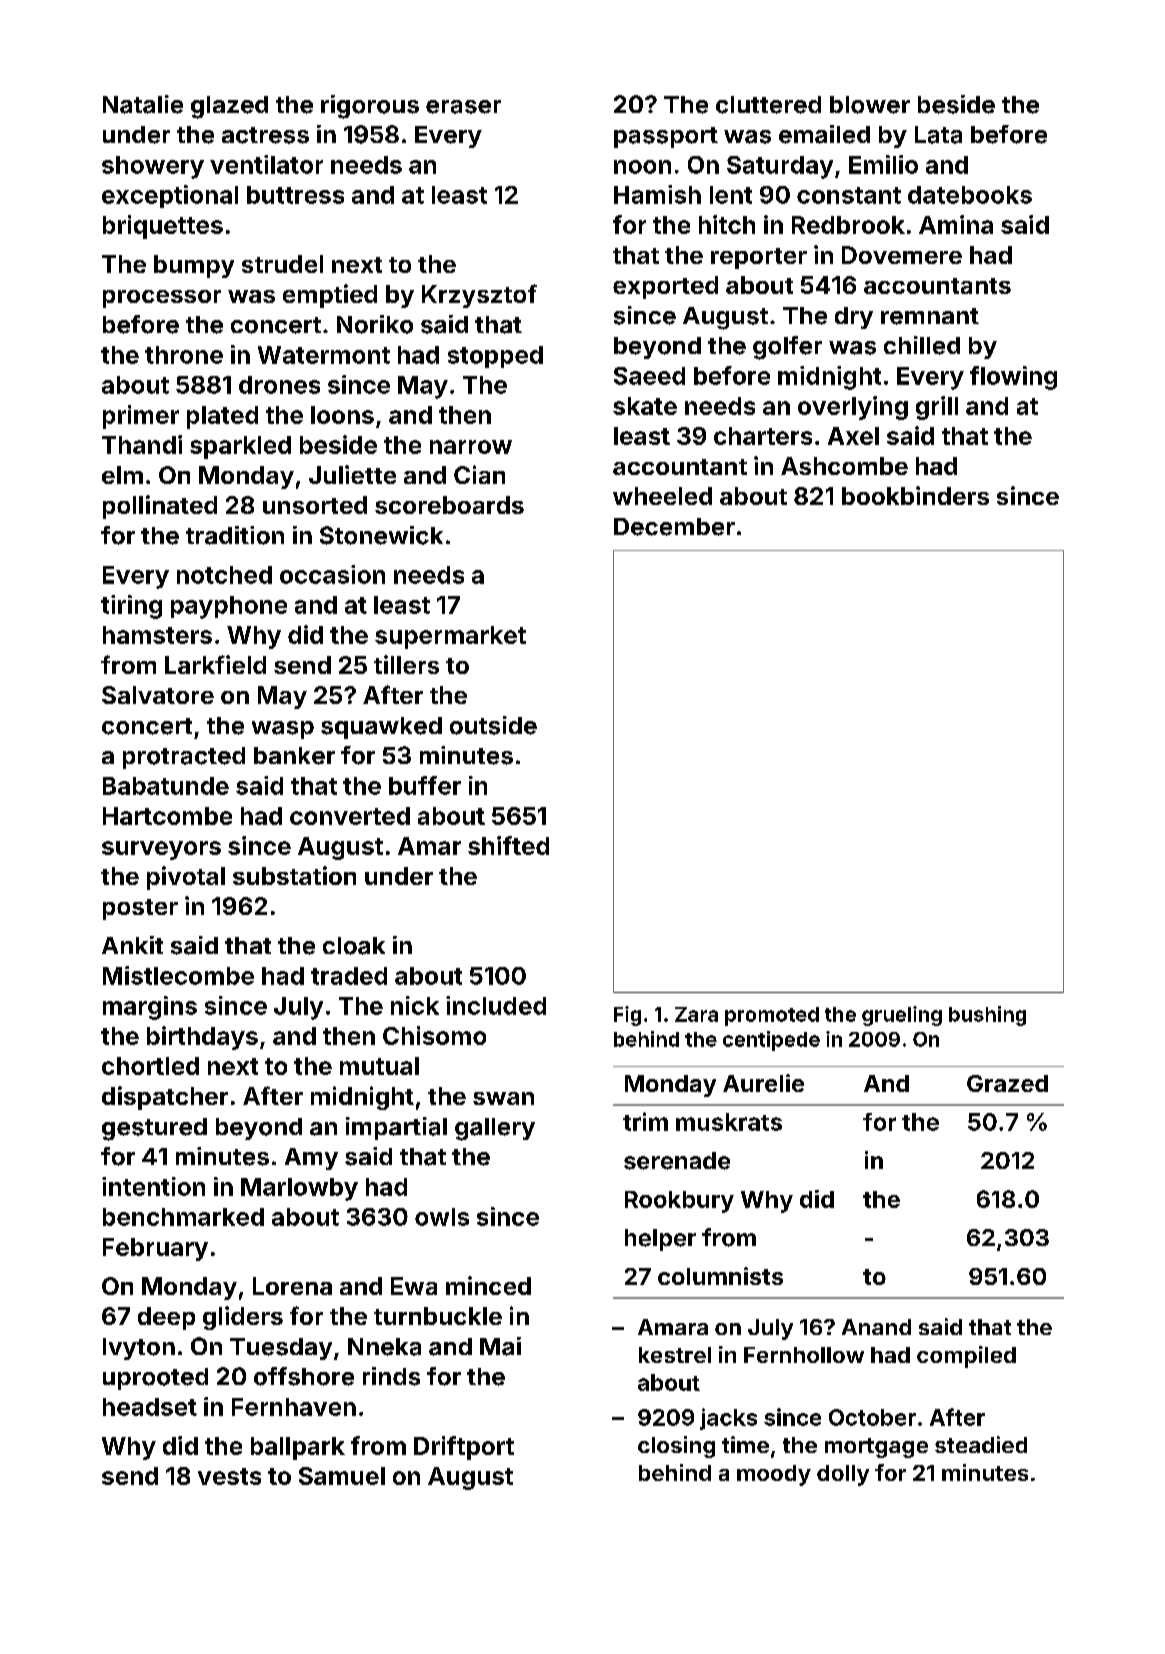  I want to click on stopped, so click(495, 357).
